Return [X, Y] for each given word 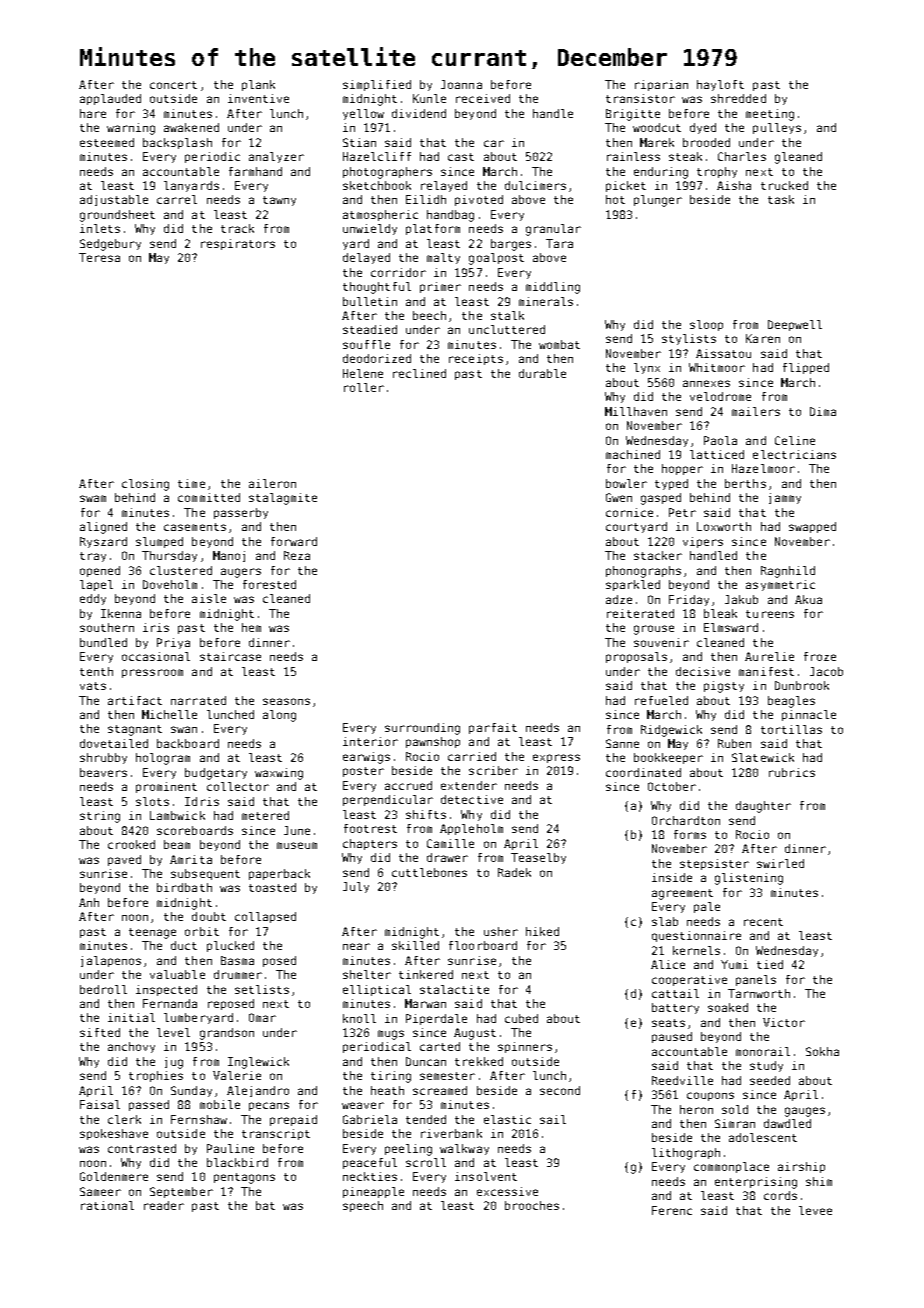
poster [363, 772]
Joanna [461, 84]
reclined [419, 373]
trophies [156, 1076]
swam [93, 498]
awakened [191, 127]
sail [553, 1119]
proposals [636, 657]
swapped [812, 527]
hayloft [720, 85]
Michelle [169, 714]
